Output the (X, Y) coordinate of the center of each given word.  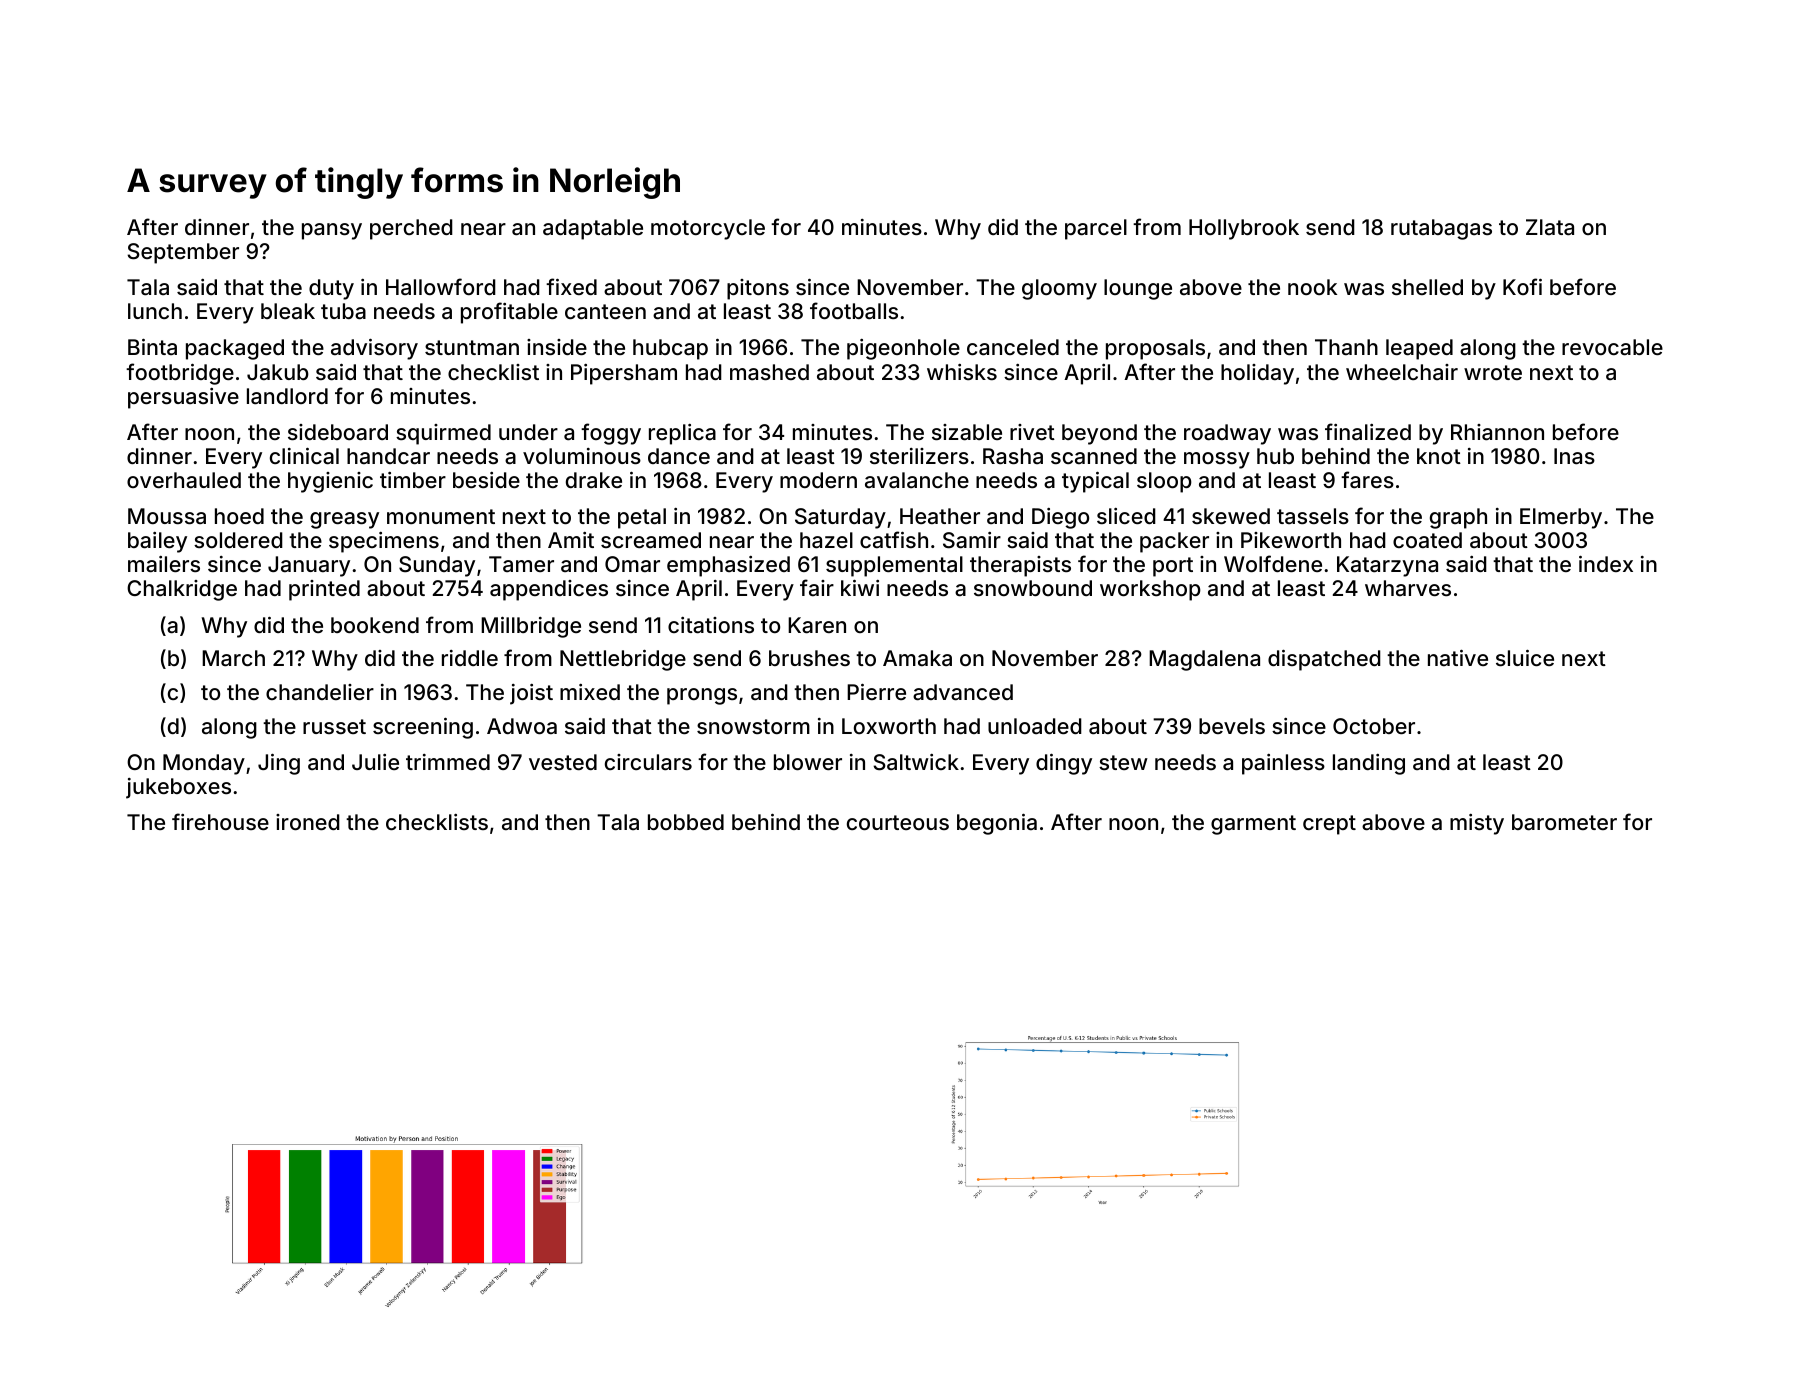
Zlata (1550, 227)
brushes (809, 658)
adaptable (593, 229)
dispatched (1324, 660)
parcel (1096, 229)
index (1606, 564)
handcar (388, 456)
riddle (470, 658)
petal (642, 518)
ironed (308, 822)
